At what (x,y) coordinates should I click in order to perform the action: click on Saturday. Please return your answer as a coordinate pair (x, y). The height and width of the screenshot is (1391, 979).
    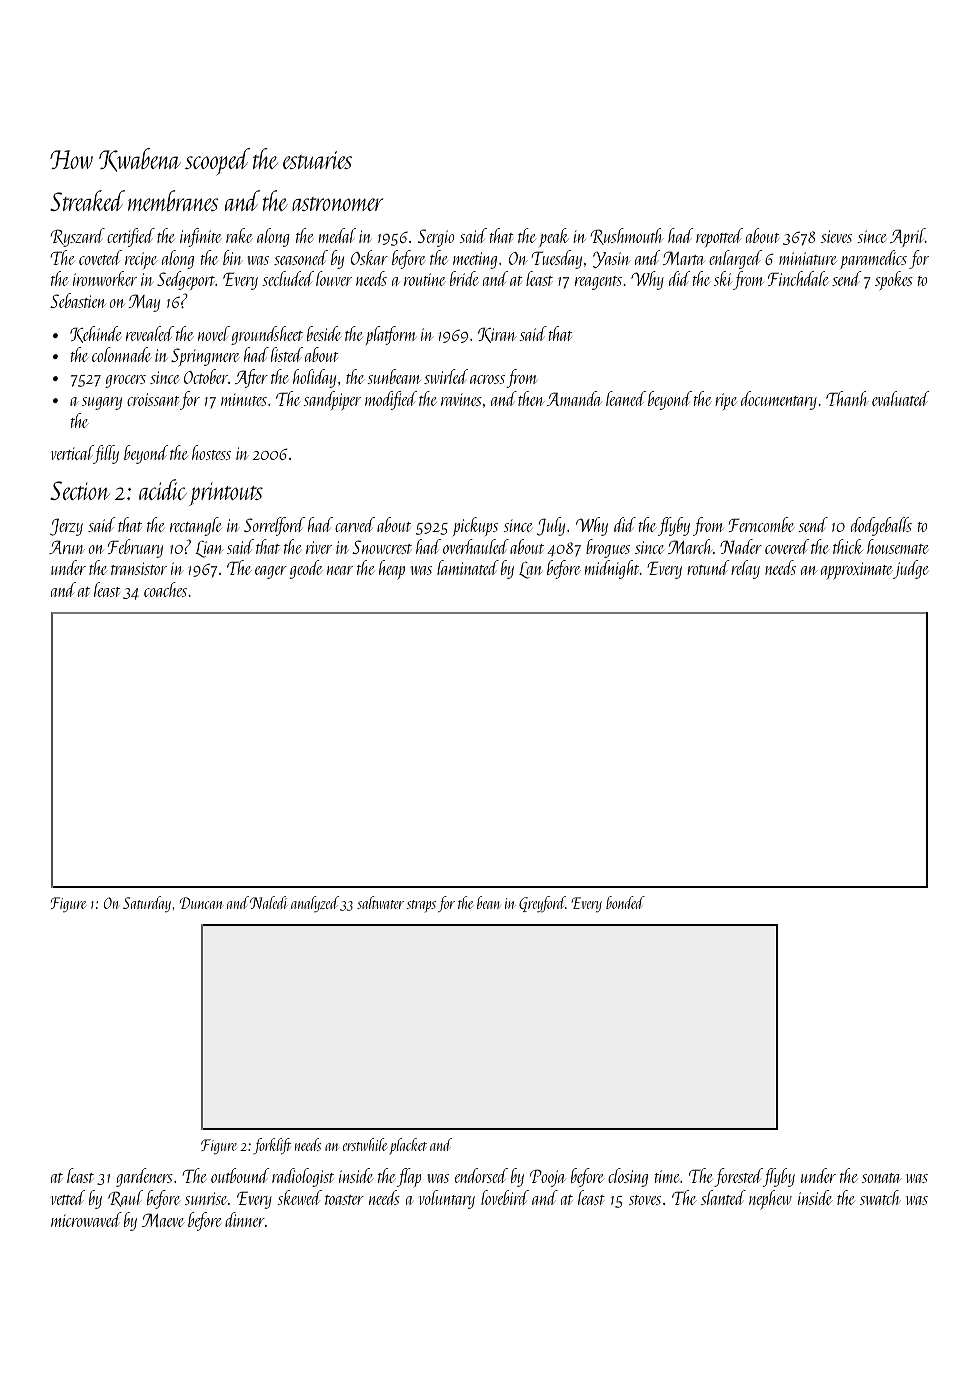
    Looking at the image, I should click on (147, 904).
